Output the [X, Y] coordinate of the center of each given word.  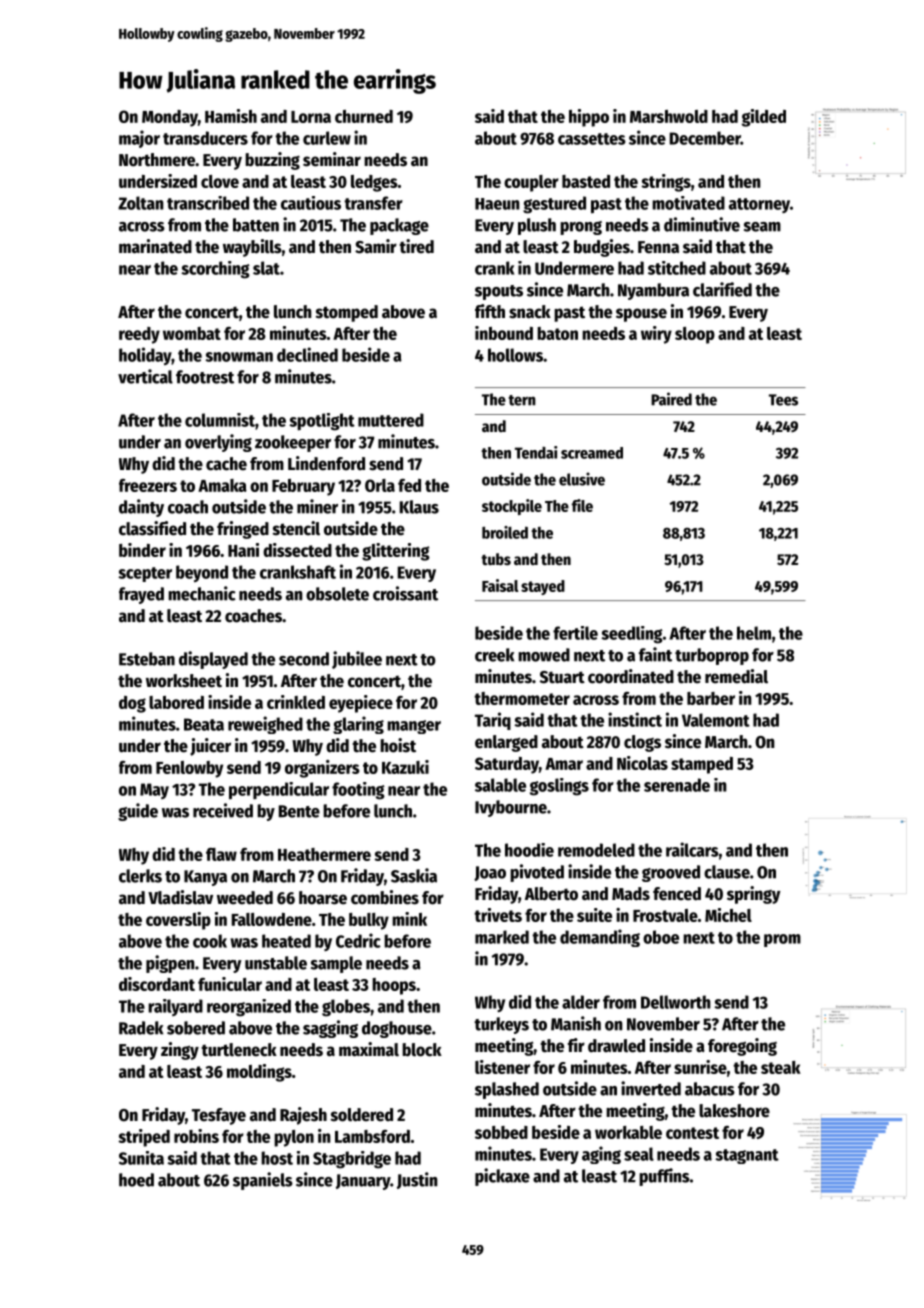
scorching [215, 270]
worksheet [184, 681]
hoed [136, 1180]
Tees [783, 400]
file [582, 505]
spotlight [322, 422]
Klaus [419, 507]
